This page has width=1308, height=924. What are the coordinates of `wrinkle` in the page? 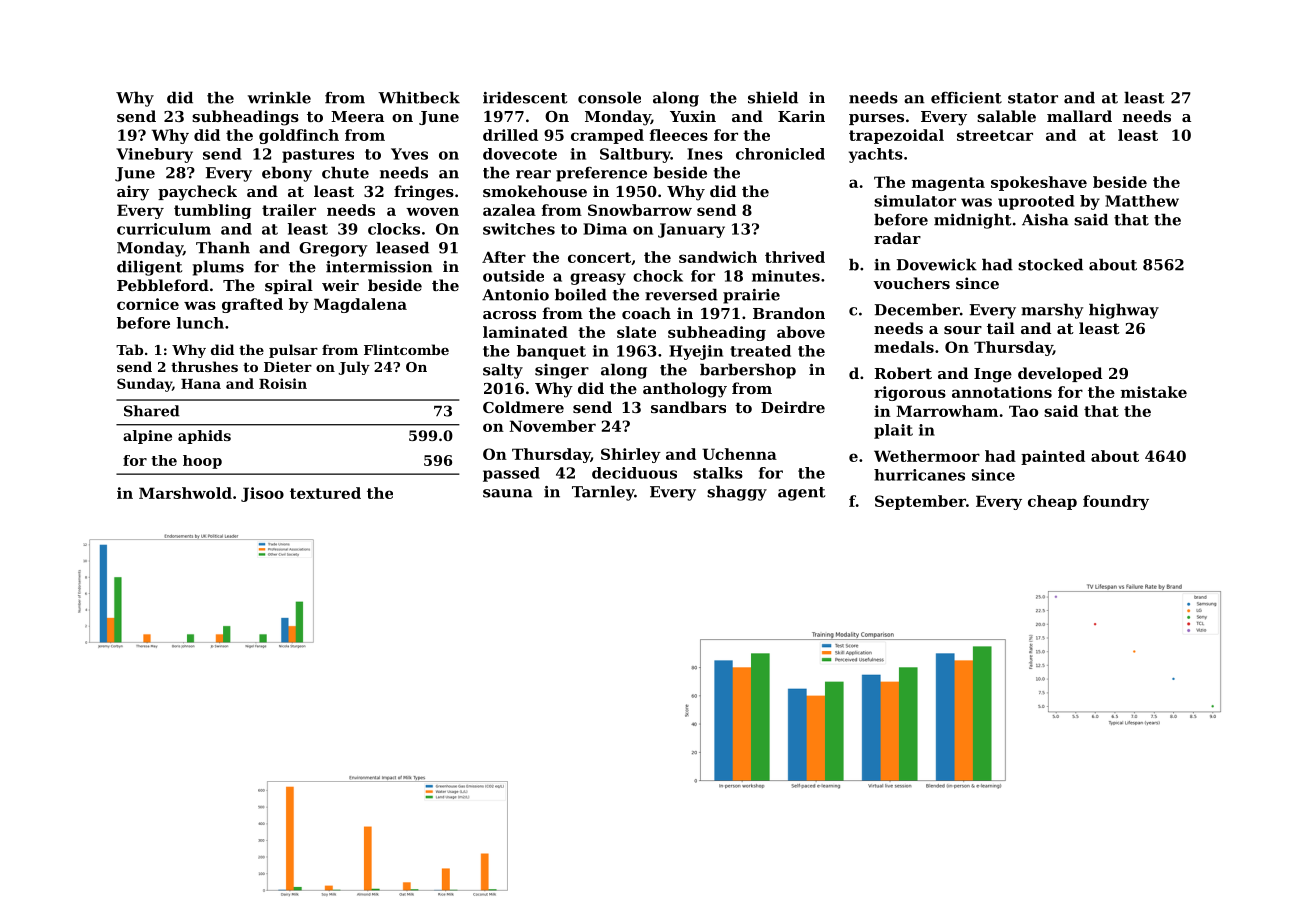 It's located at (279, 97).
